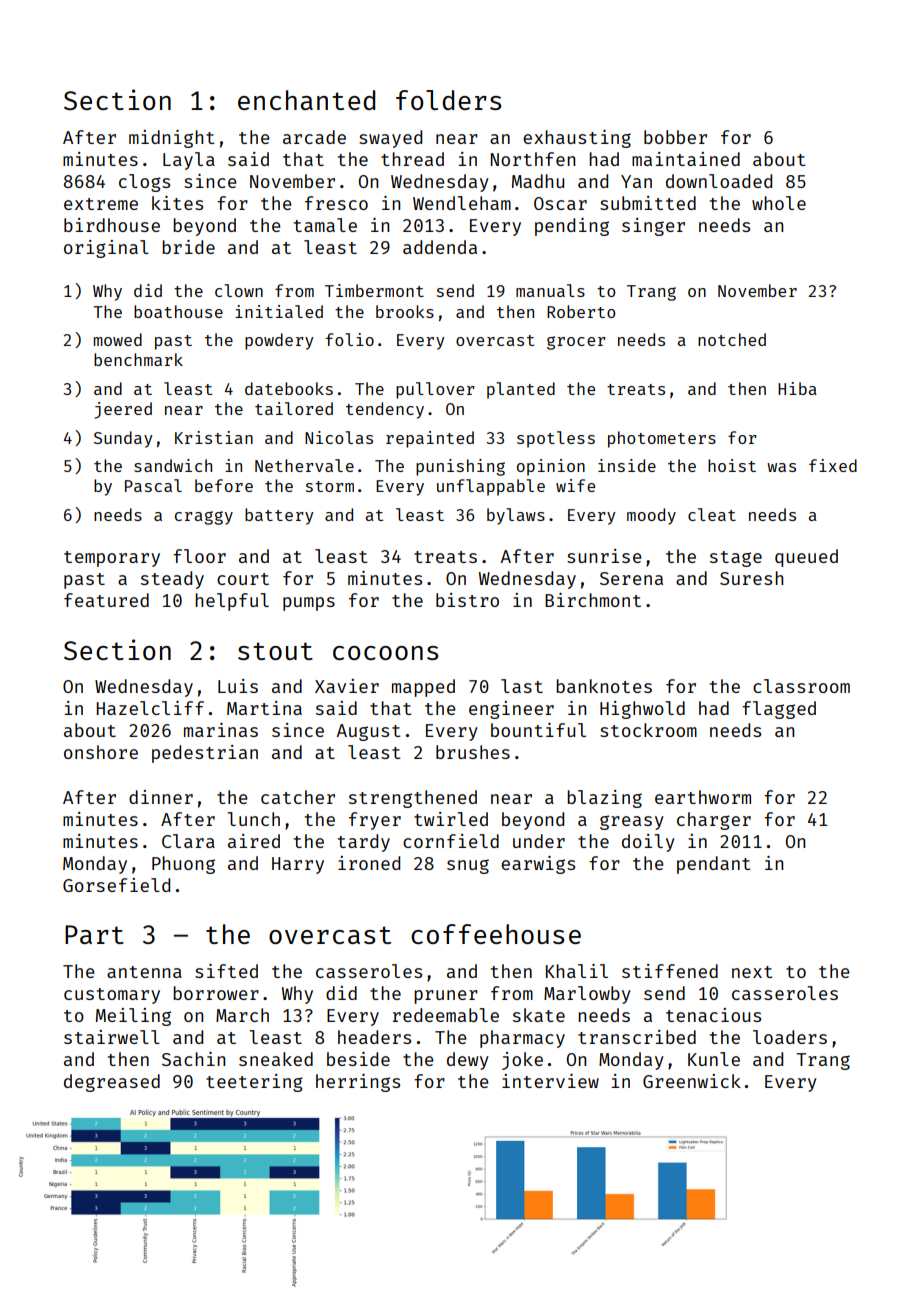 The width and height of the screenshot is (924, 1308). I want to click on midnight, so click(172, 139).
